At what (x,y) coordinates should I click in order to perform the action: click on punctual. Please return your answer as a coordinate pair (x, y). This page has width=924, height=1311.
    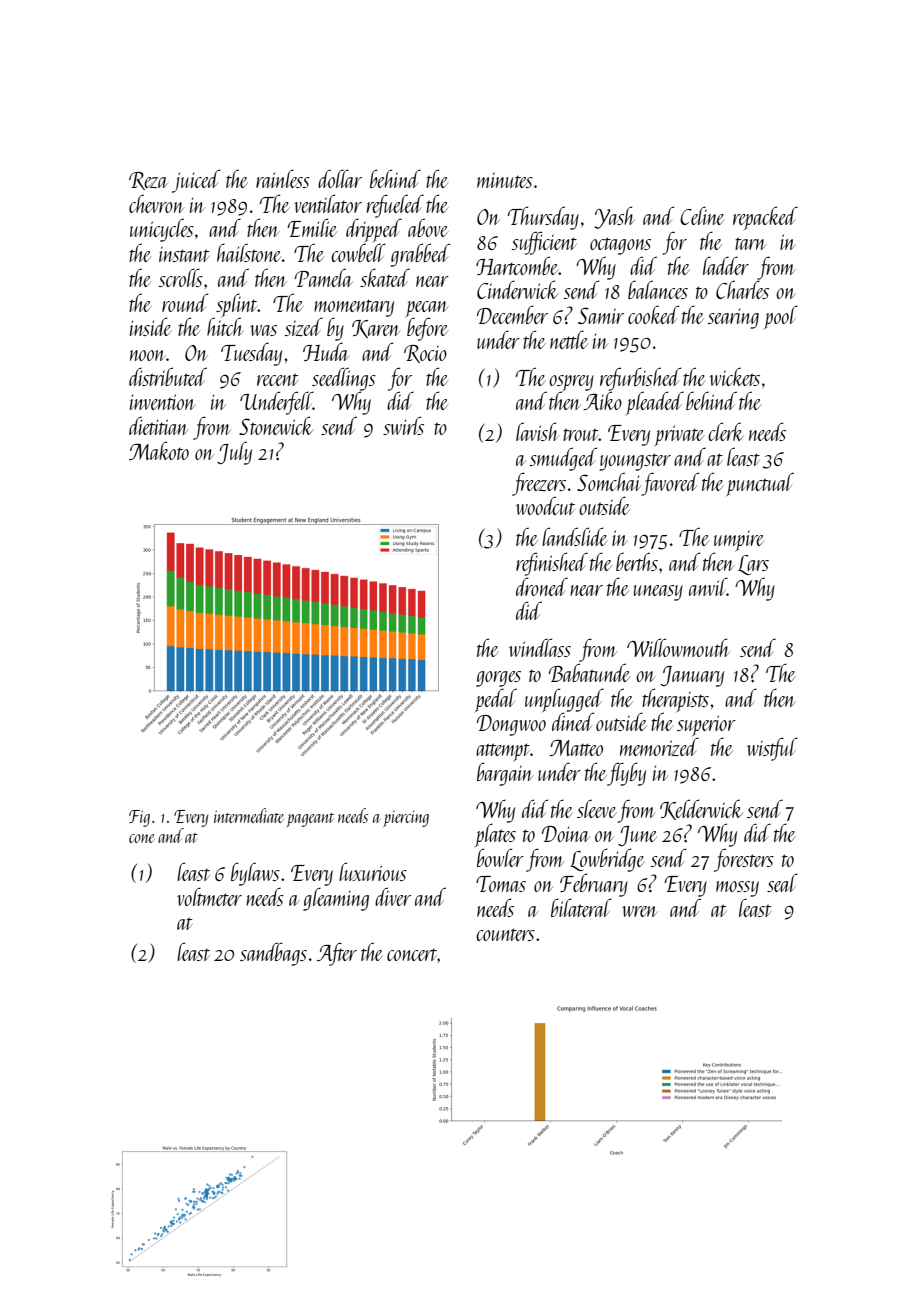
    Looking at the image, I should click on (760, 484).
